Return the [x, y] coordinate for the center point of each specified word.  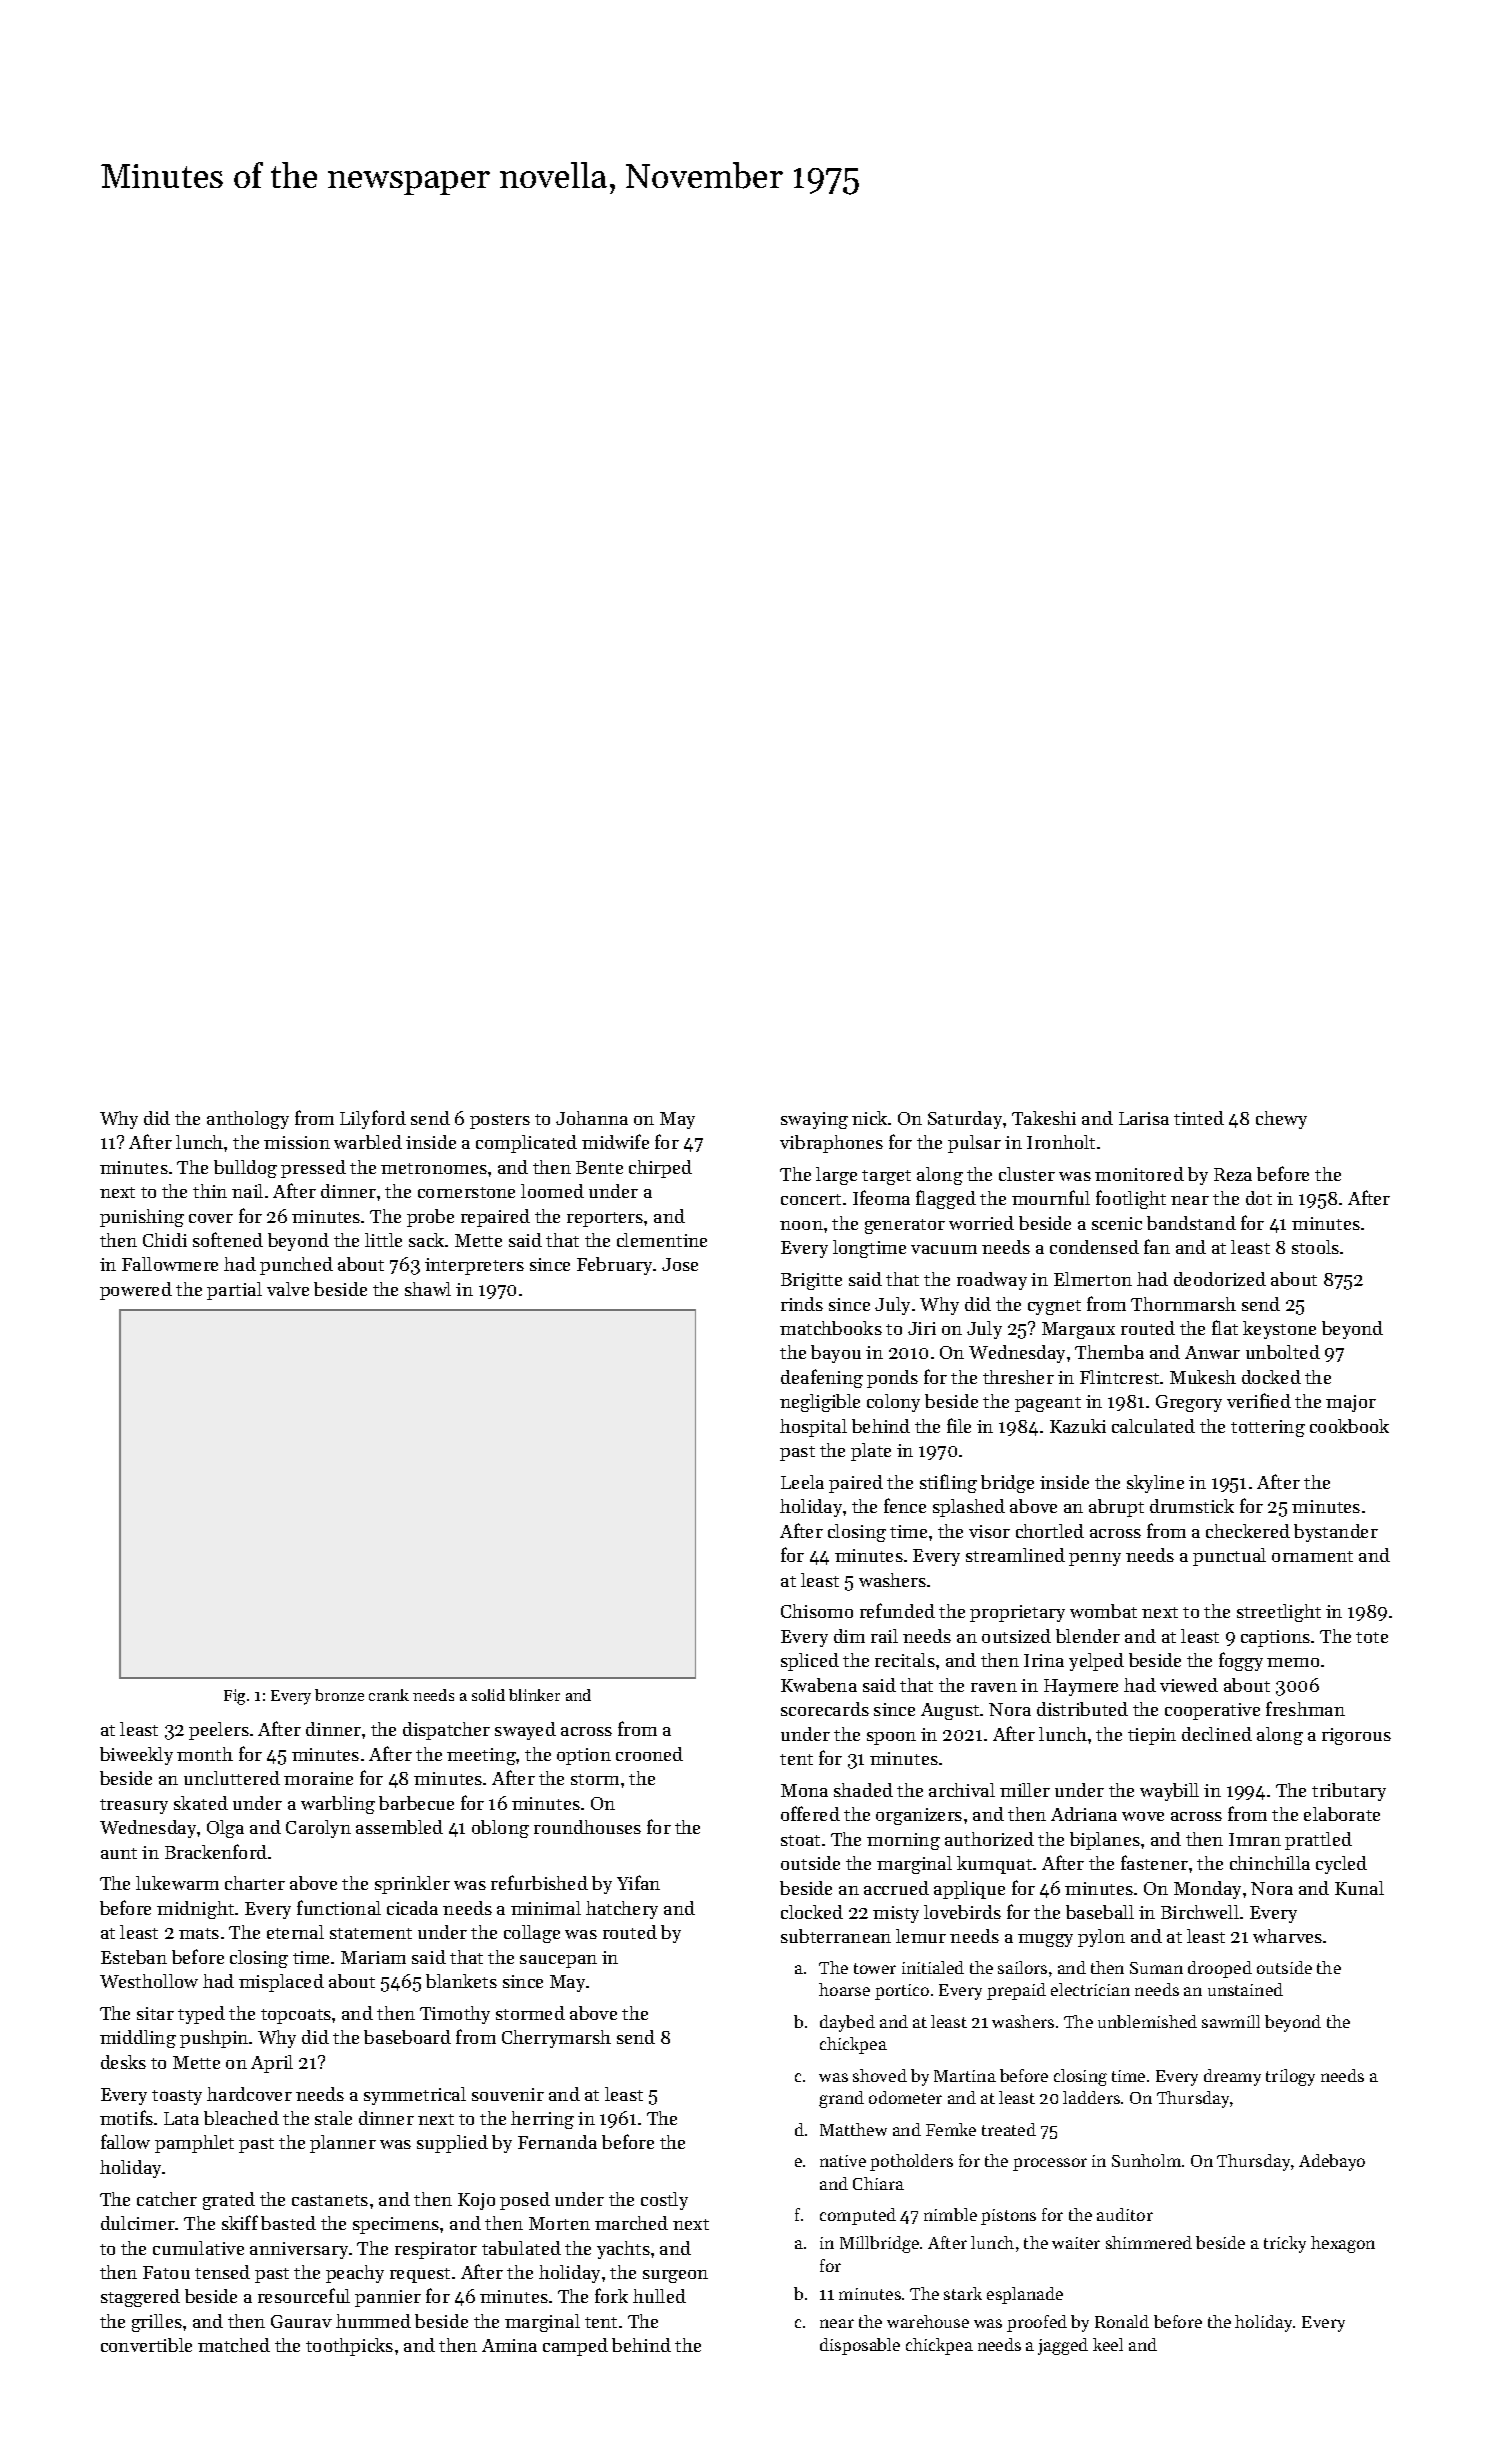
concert [811, 1199]
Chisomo [817, 1611]
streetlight [1279, 1613]
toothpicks [349, 2347]
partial [234, 1291]
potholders [911, 2162]
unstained [1245, 1989]
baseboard [407, 2037]
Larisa [1144, 1118]
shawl [428, 1289]
